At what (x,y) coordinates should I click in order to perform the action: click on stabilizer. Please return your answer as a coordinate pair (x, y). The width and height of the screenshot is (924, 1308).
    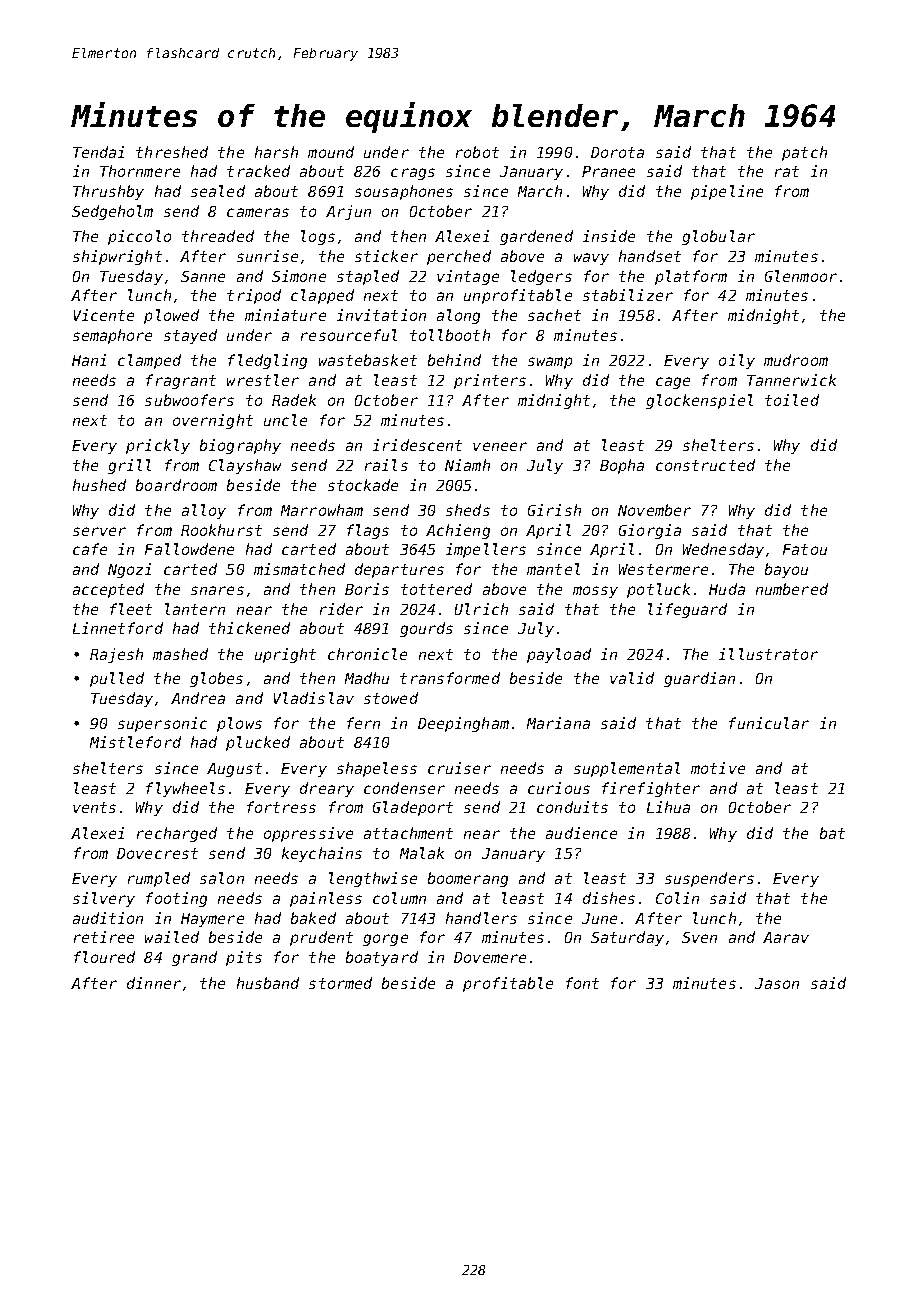
    Looking at the image, I should click on (628, 295).
